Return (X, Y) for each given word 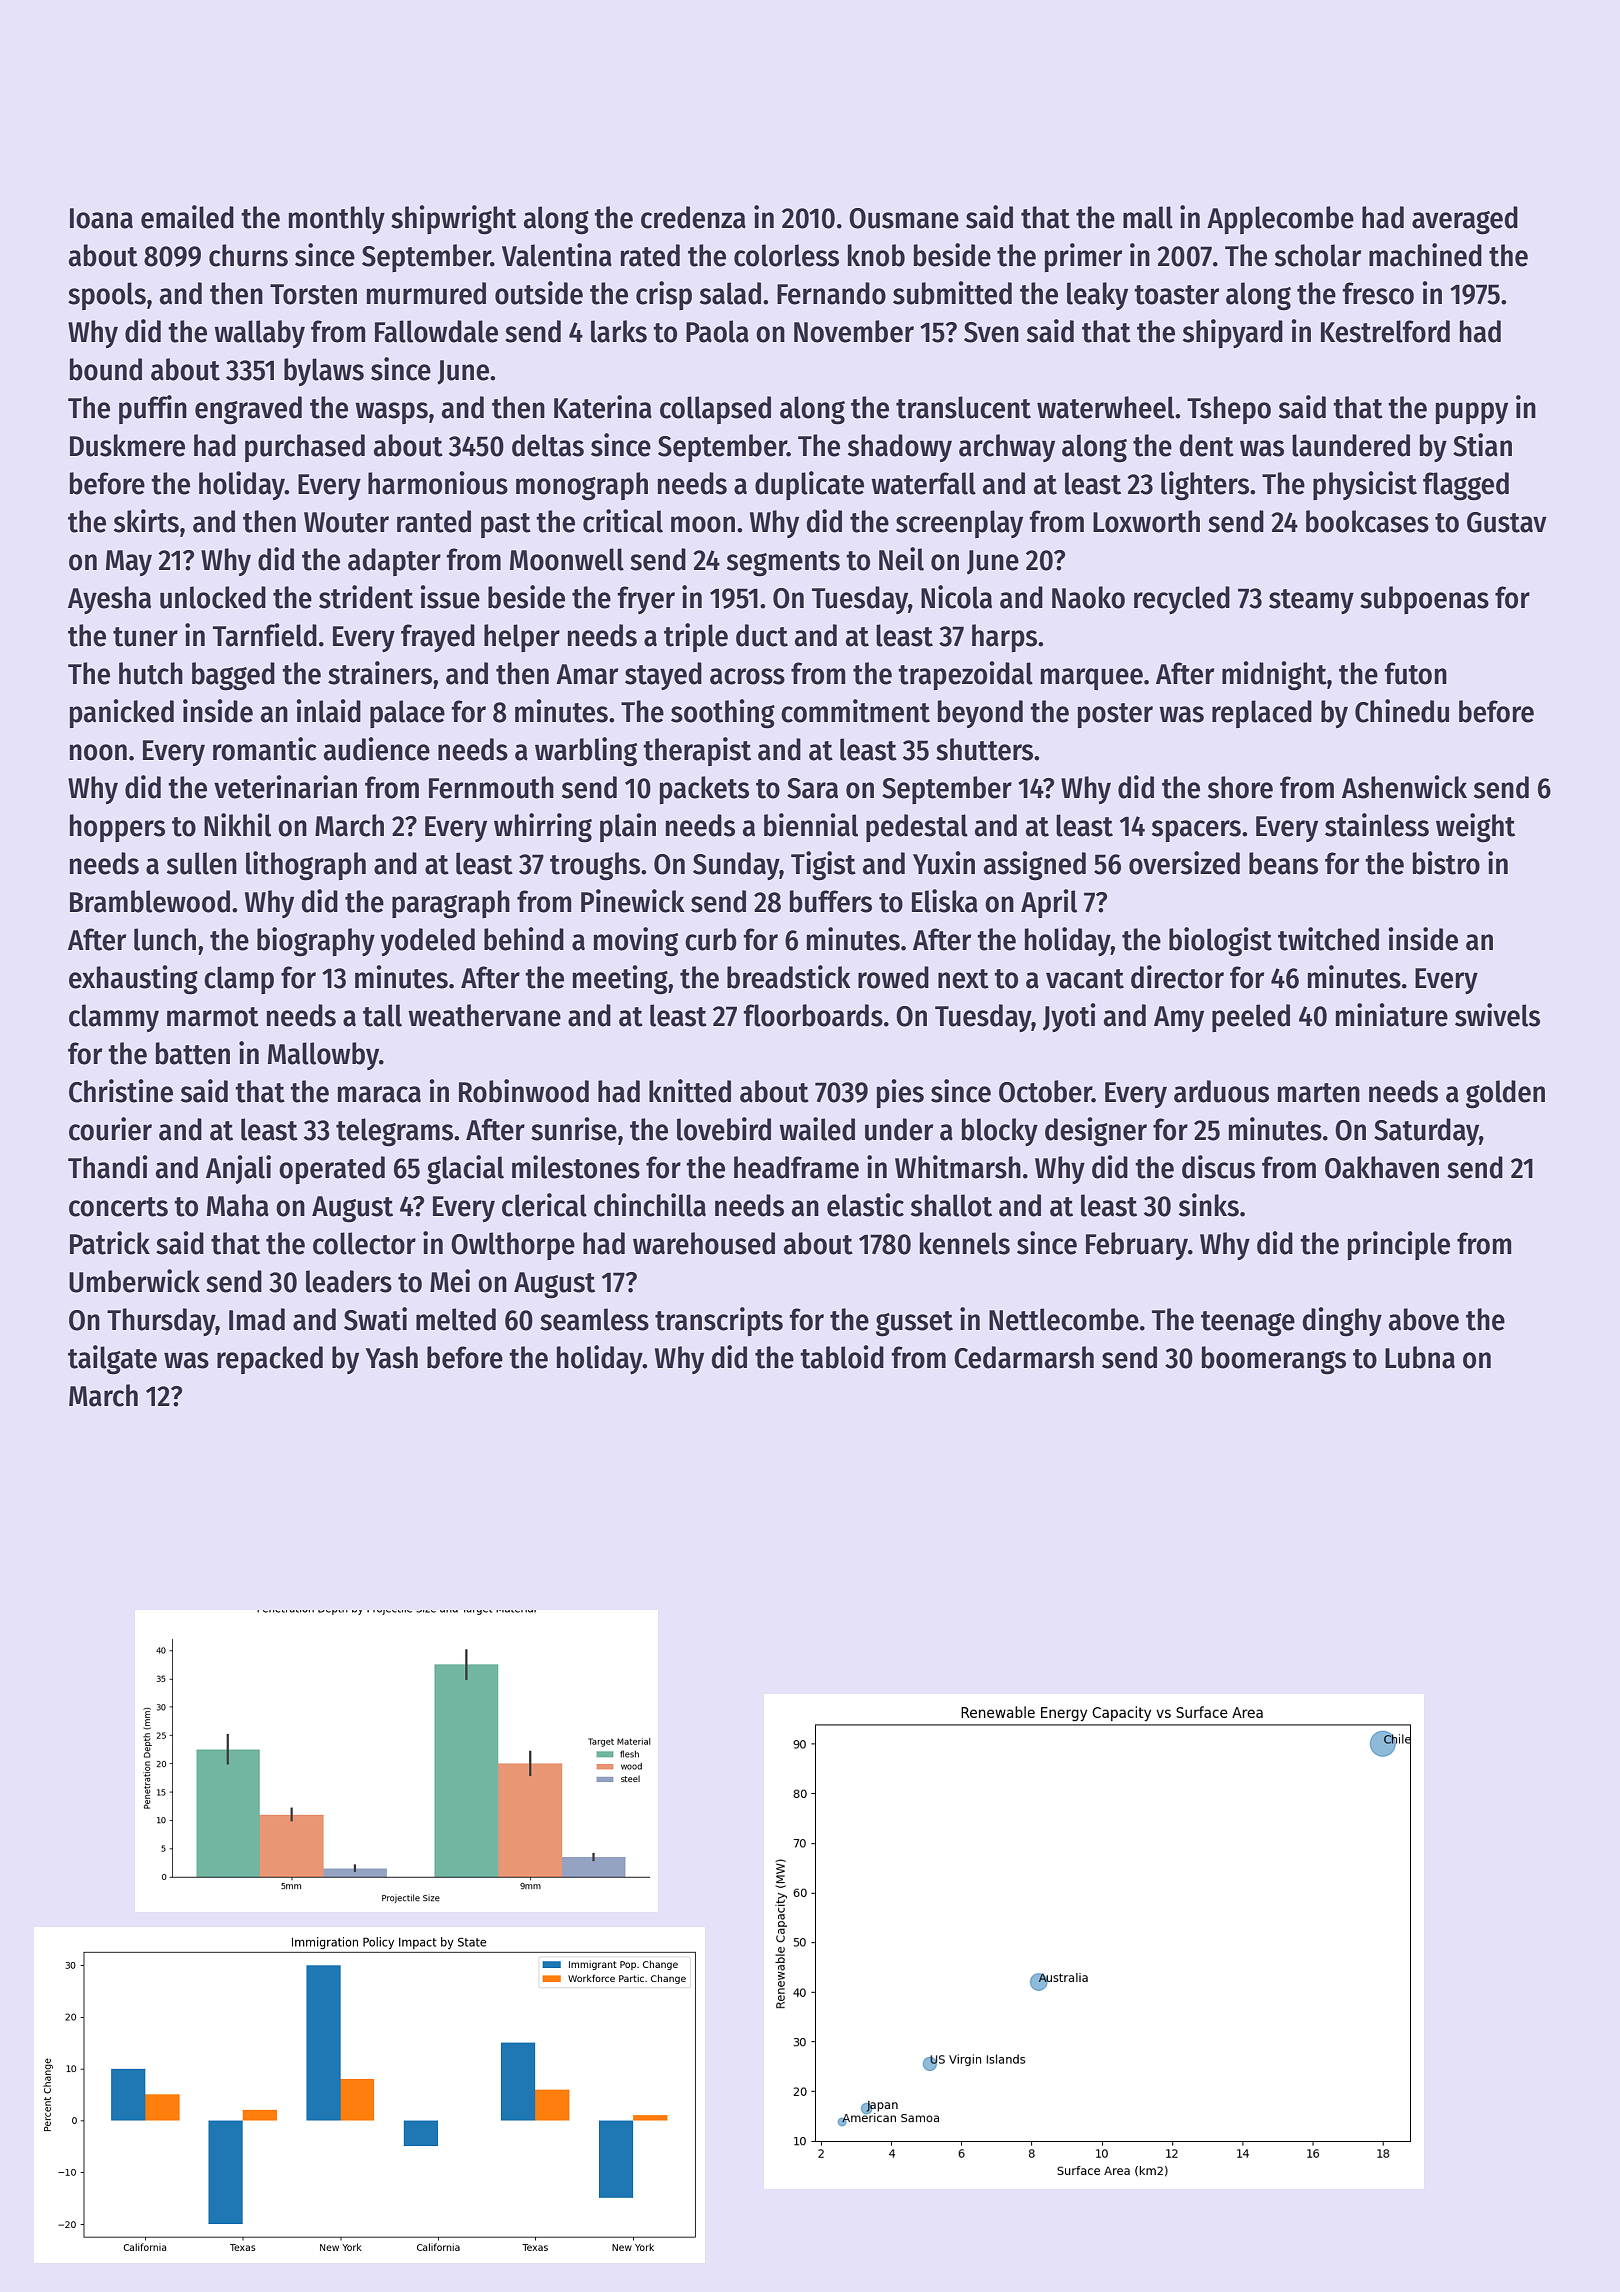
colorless (786, 255)
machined (1425, 255)
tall (382, 1015)
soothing (723, 714)
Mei (450, 1281)
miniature (1392, 1015)
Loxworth (1146, 521)
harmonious (438, 483)
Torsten (313, 294)
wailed (817, 1129)
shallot (951, 1205)
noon (98, 752)
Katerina (603, 407)
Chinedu (1402, 711)
